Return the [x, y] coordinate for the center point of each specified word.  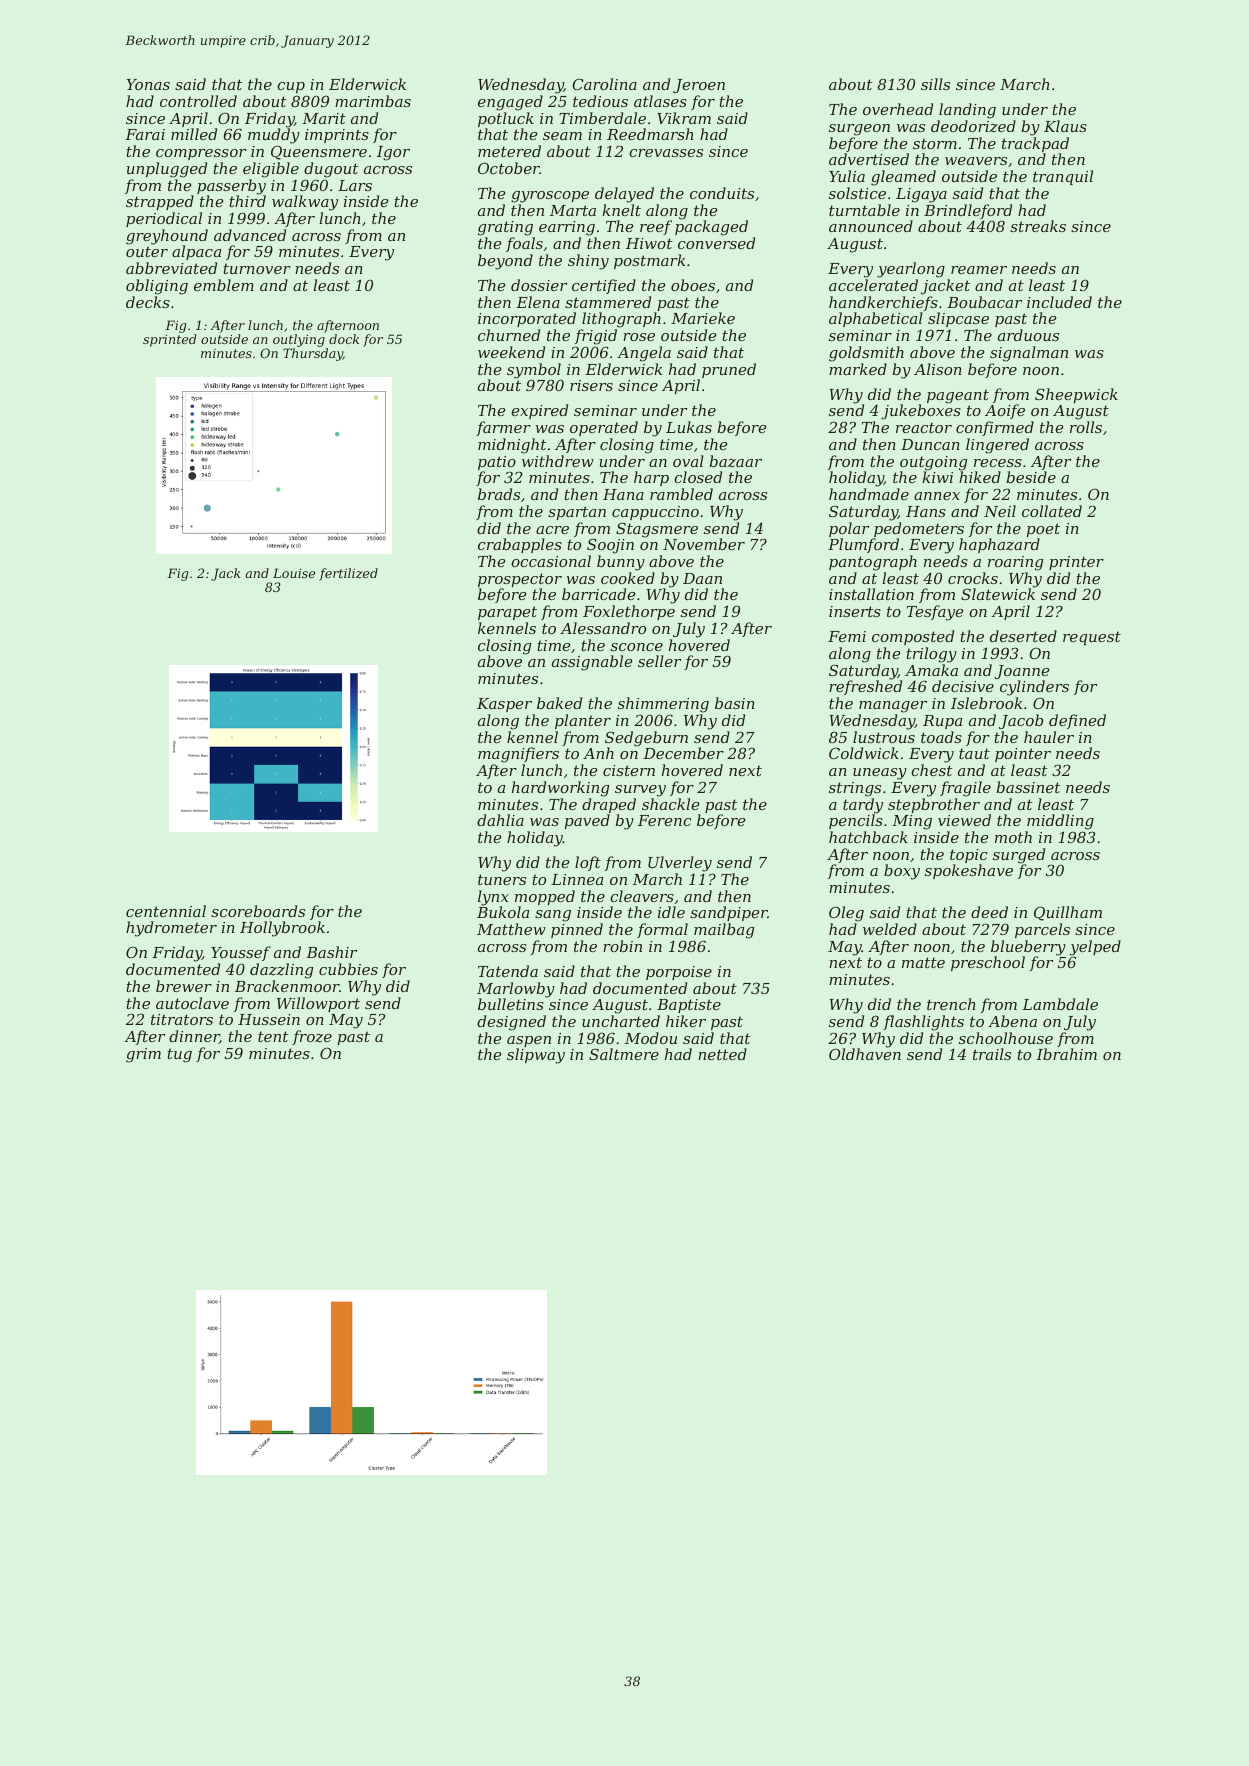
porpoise [679, 973]
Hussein [269, 1019]
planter [583, 721]
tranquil [1063, 177]
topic [969, 856]
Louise [294, 573]
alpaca [196, 252]
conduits [722, 193]
